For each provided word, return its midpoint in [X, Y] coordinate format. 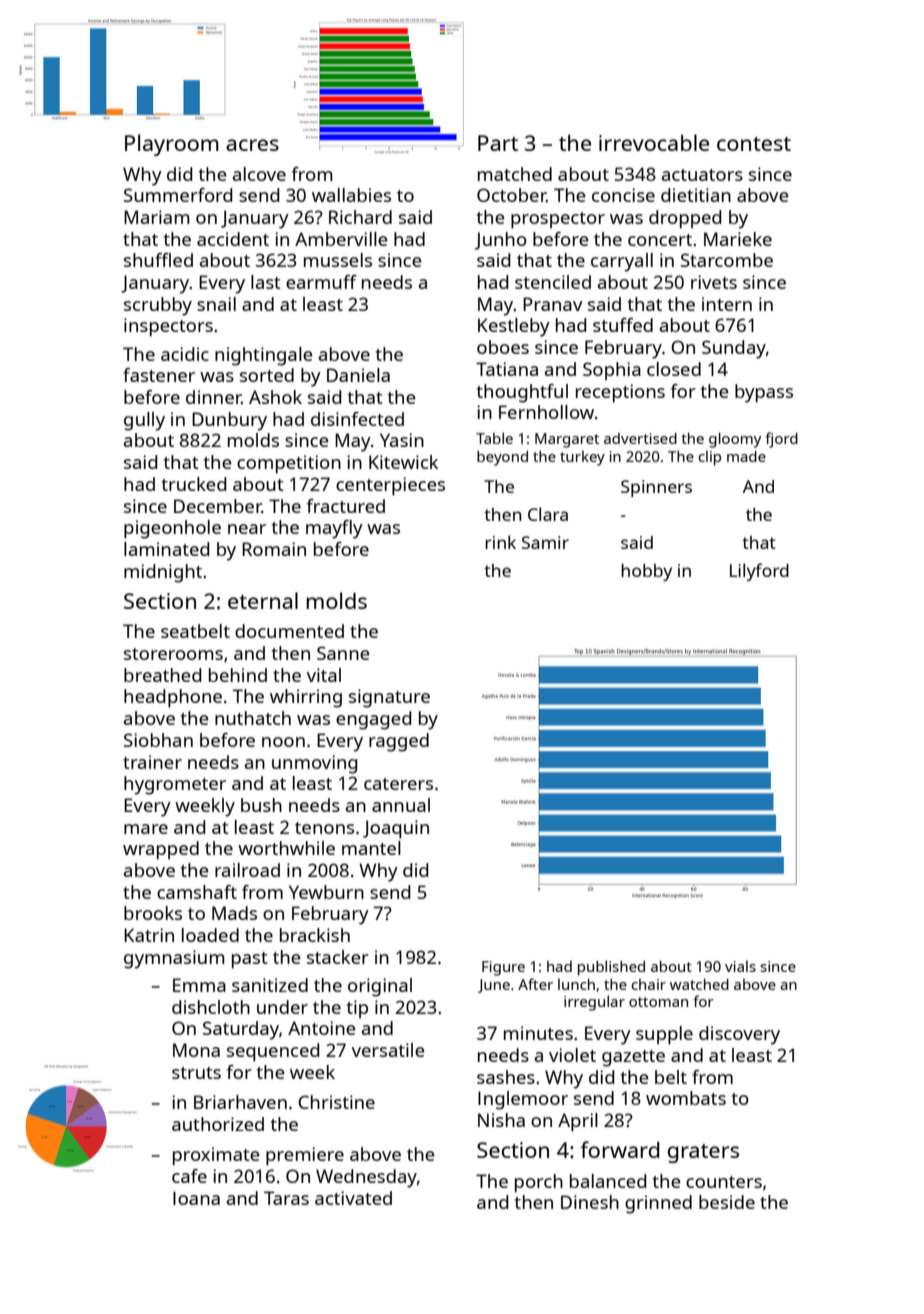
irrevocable [654, 142]
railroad [247, 870]
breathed [162, 675]
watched [699, 984]
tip [357, 1009]
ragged [399, 742]
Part [498, 143]
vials [740, 966]
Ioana [196, 1198]
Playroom [172, 145]
